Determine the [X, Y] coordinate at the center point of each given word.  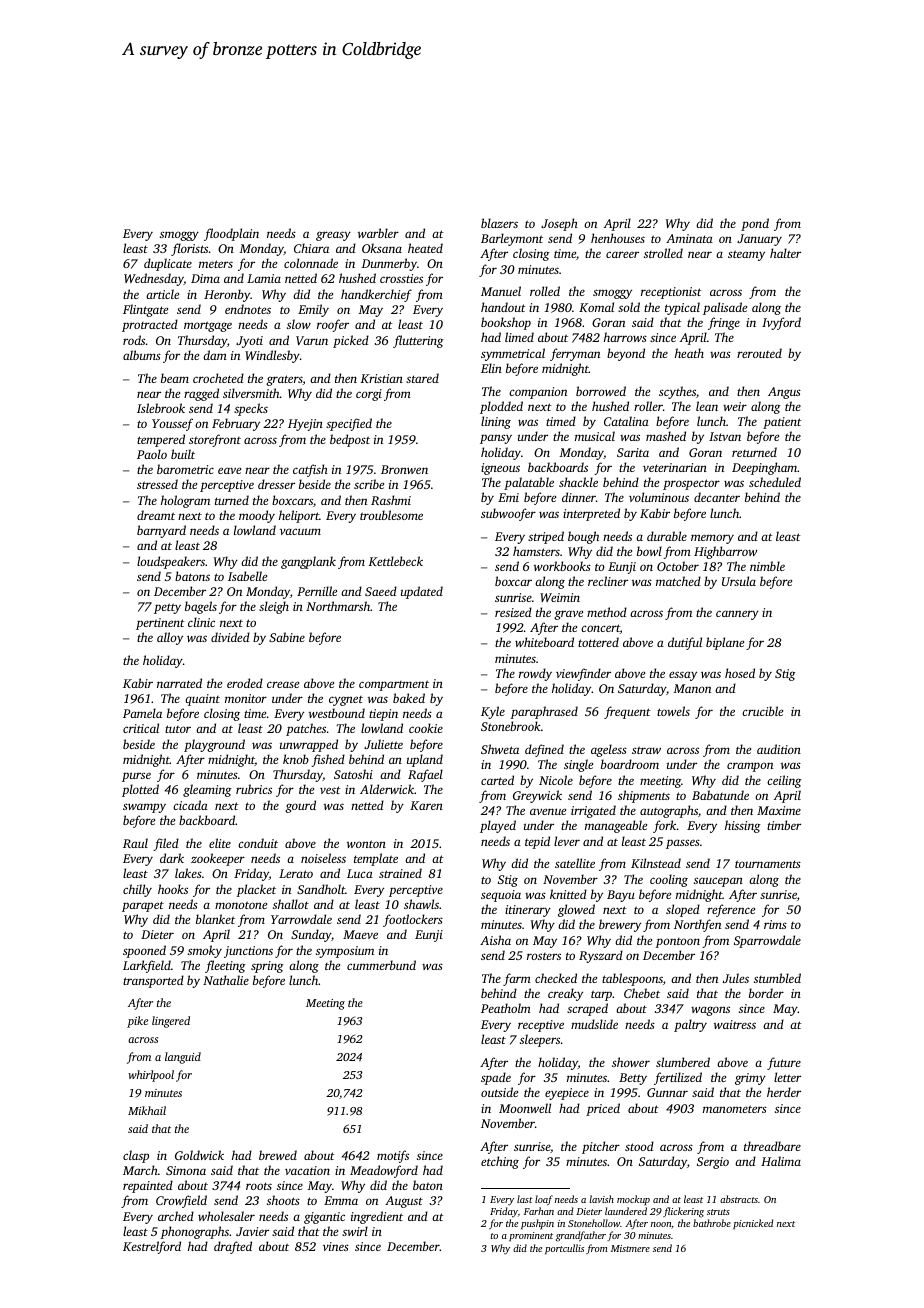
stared [422, 378]
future [784, 1063]
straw [646, 750]
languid [183, 1058]
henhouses [618, 238]
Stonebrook [511, 726]
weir [735, 406]
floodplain [231, 234]
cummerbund [381, 965]
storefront [215, 440]
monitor [246, 698]
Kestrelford [152, 1247]
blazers [499, 223]
